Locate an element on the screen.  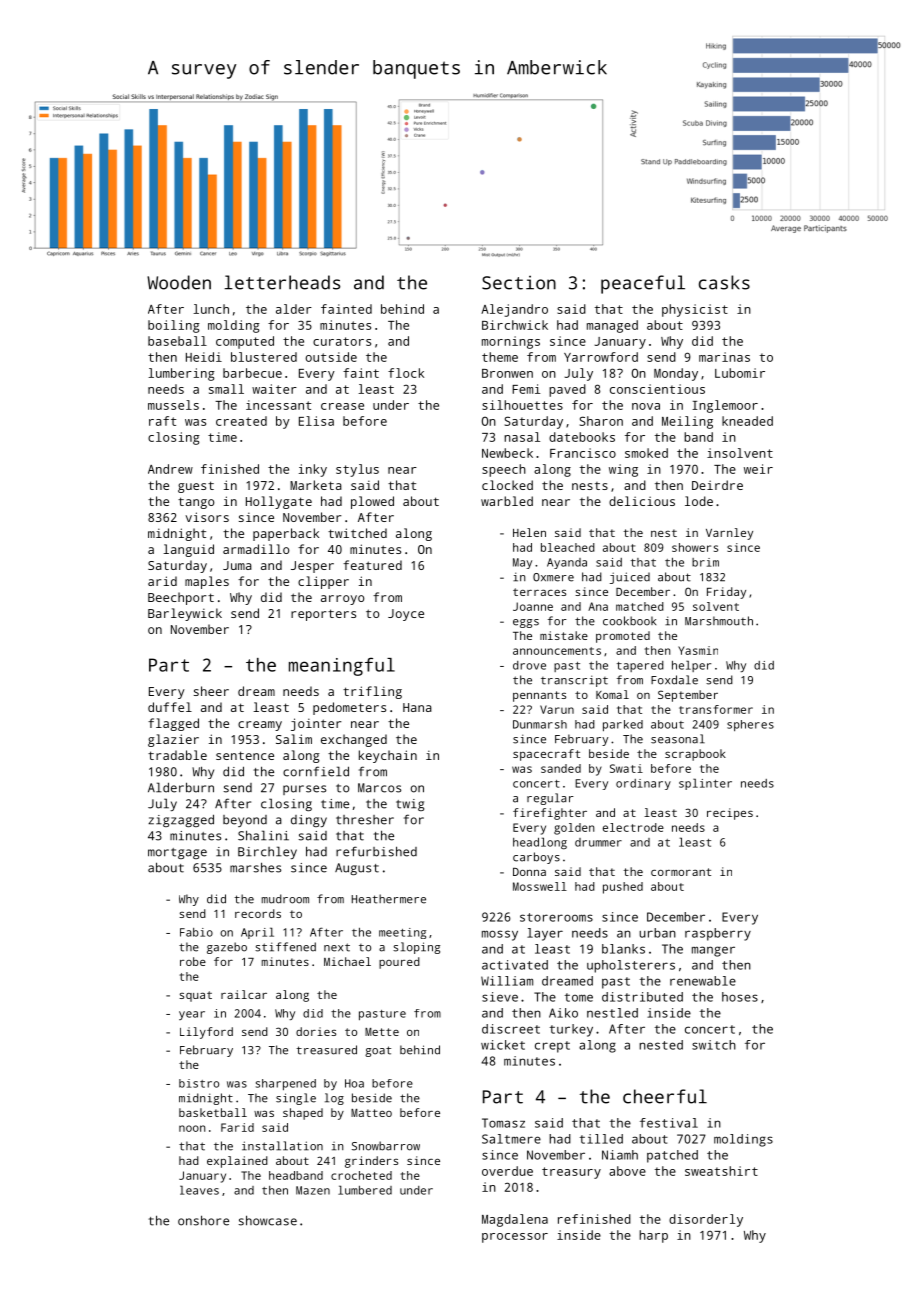
railcar is located at coordinates (244, 994).
